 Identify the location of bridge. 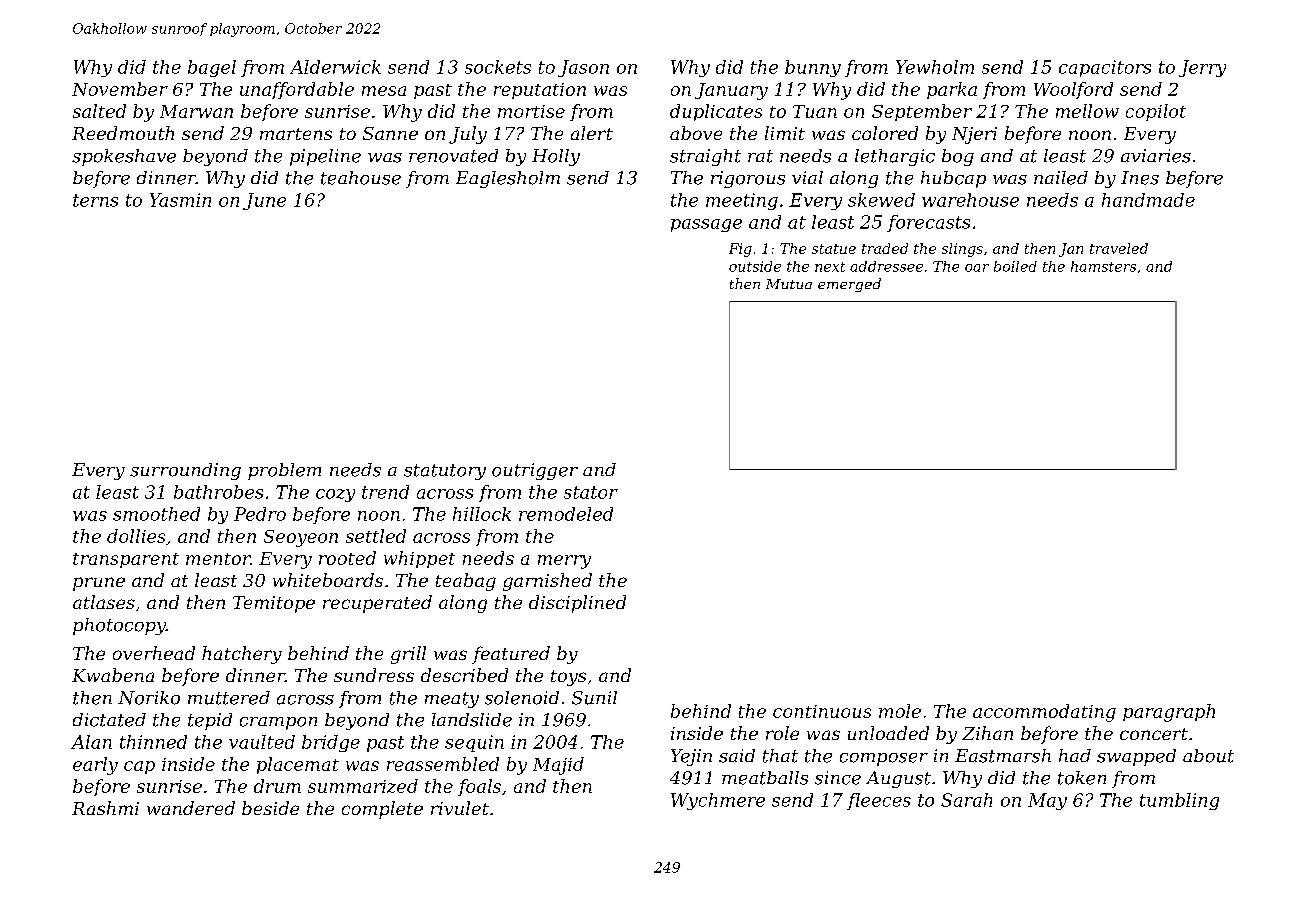
(331, 743).
